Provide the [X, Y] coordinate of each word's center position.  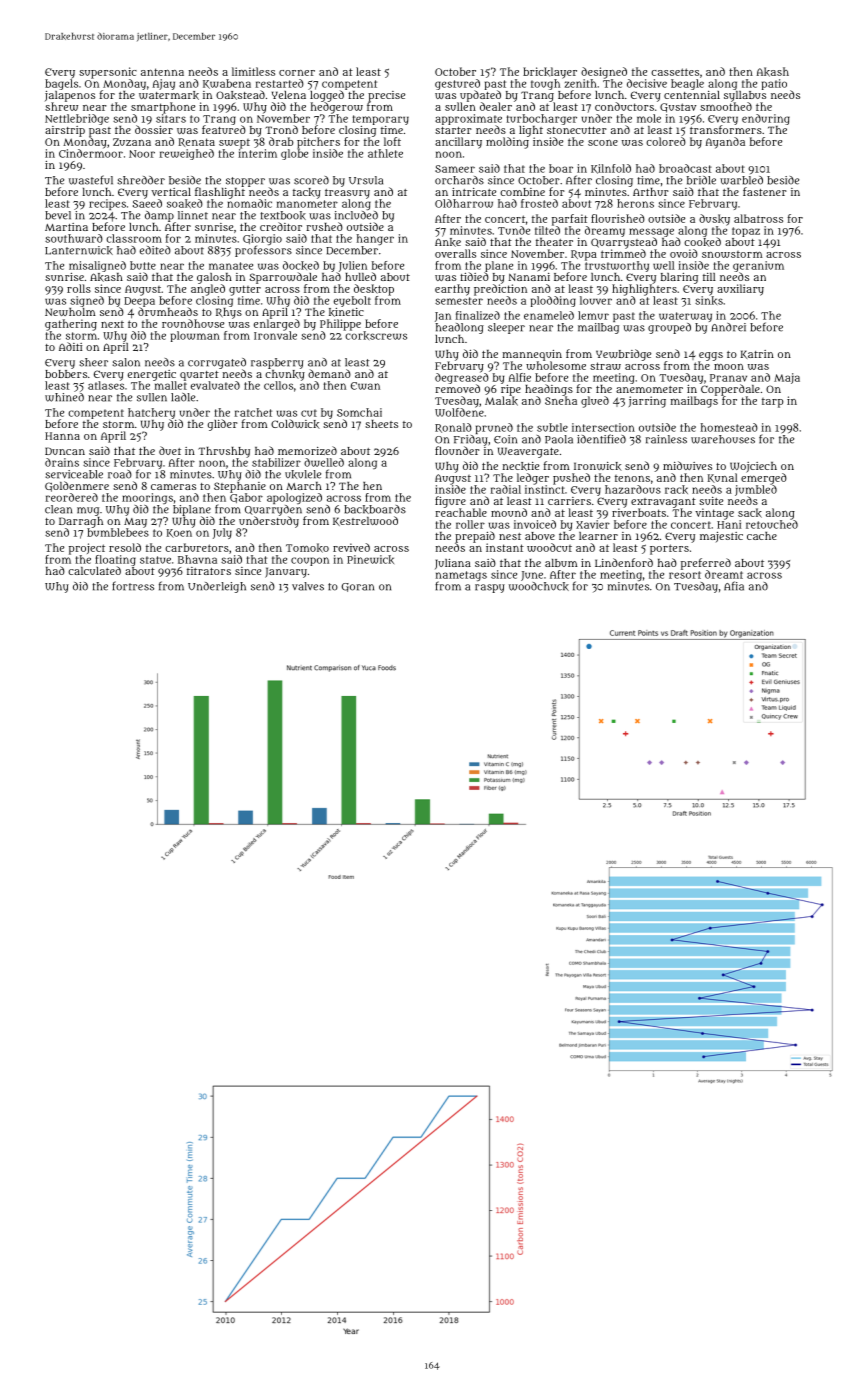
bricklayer [550, 73]
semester [459, 301]
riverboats [639, 512]
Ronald [453, 428]
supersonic [108, 73]
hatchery [151, 413]
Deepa [139, 302]
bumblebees [118, 532]
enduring [766, 119]
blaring [679, 278]
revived [351, 547]
